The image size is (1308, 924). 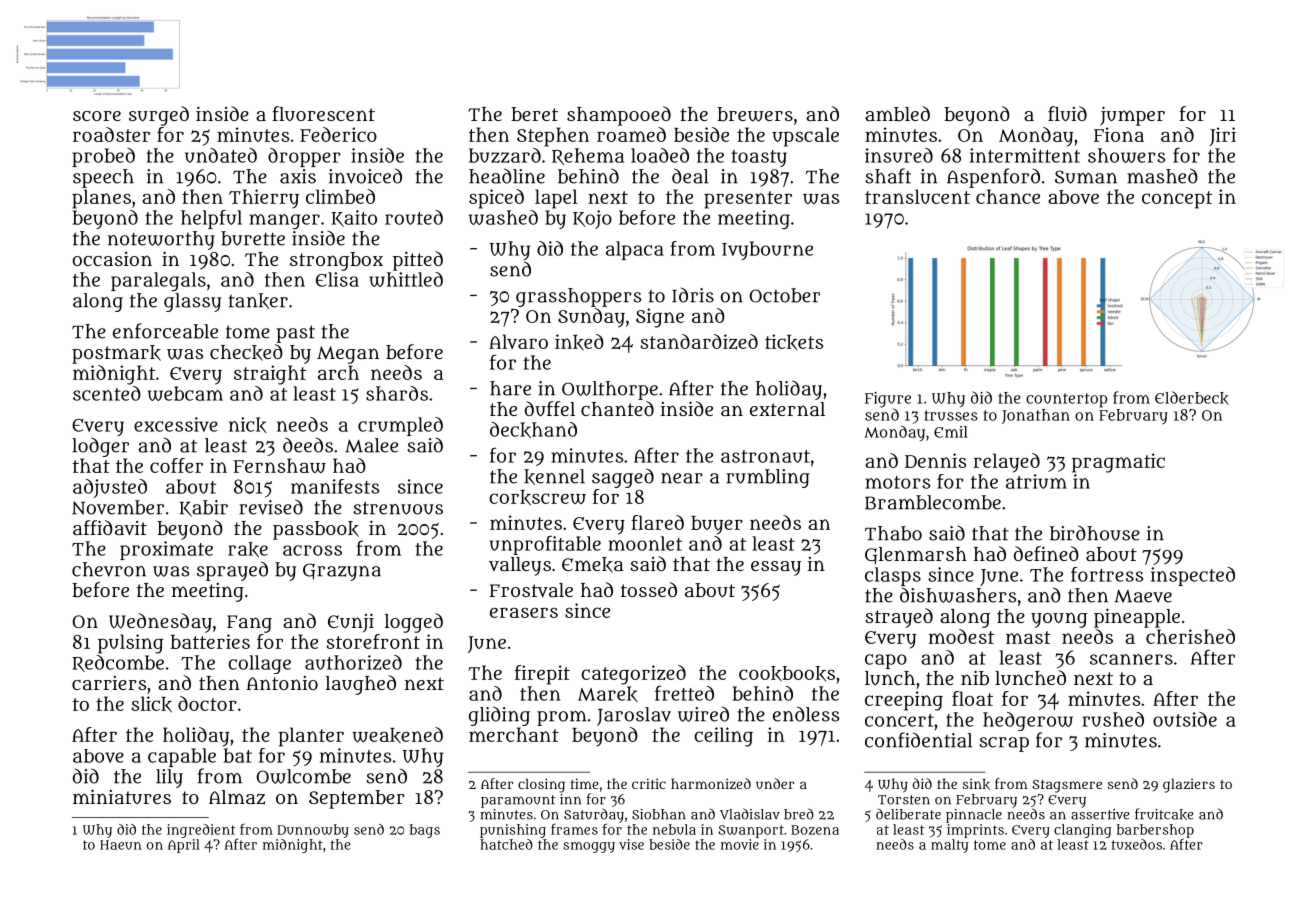 What do you see at coordinates (365, 176) in the page?
I see `invoiced` at bounding box center [365, 176].
